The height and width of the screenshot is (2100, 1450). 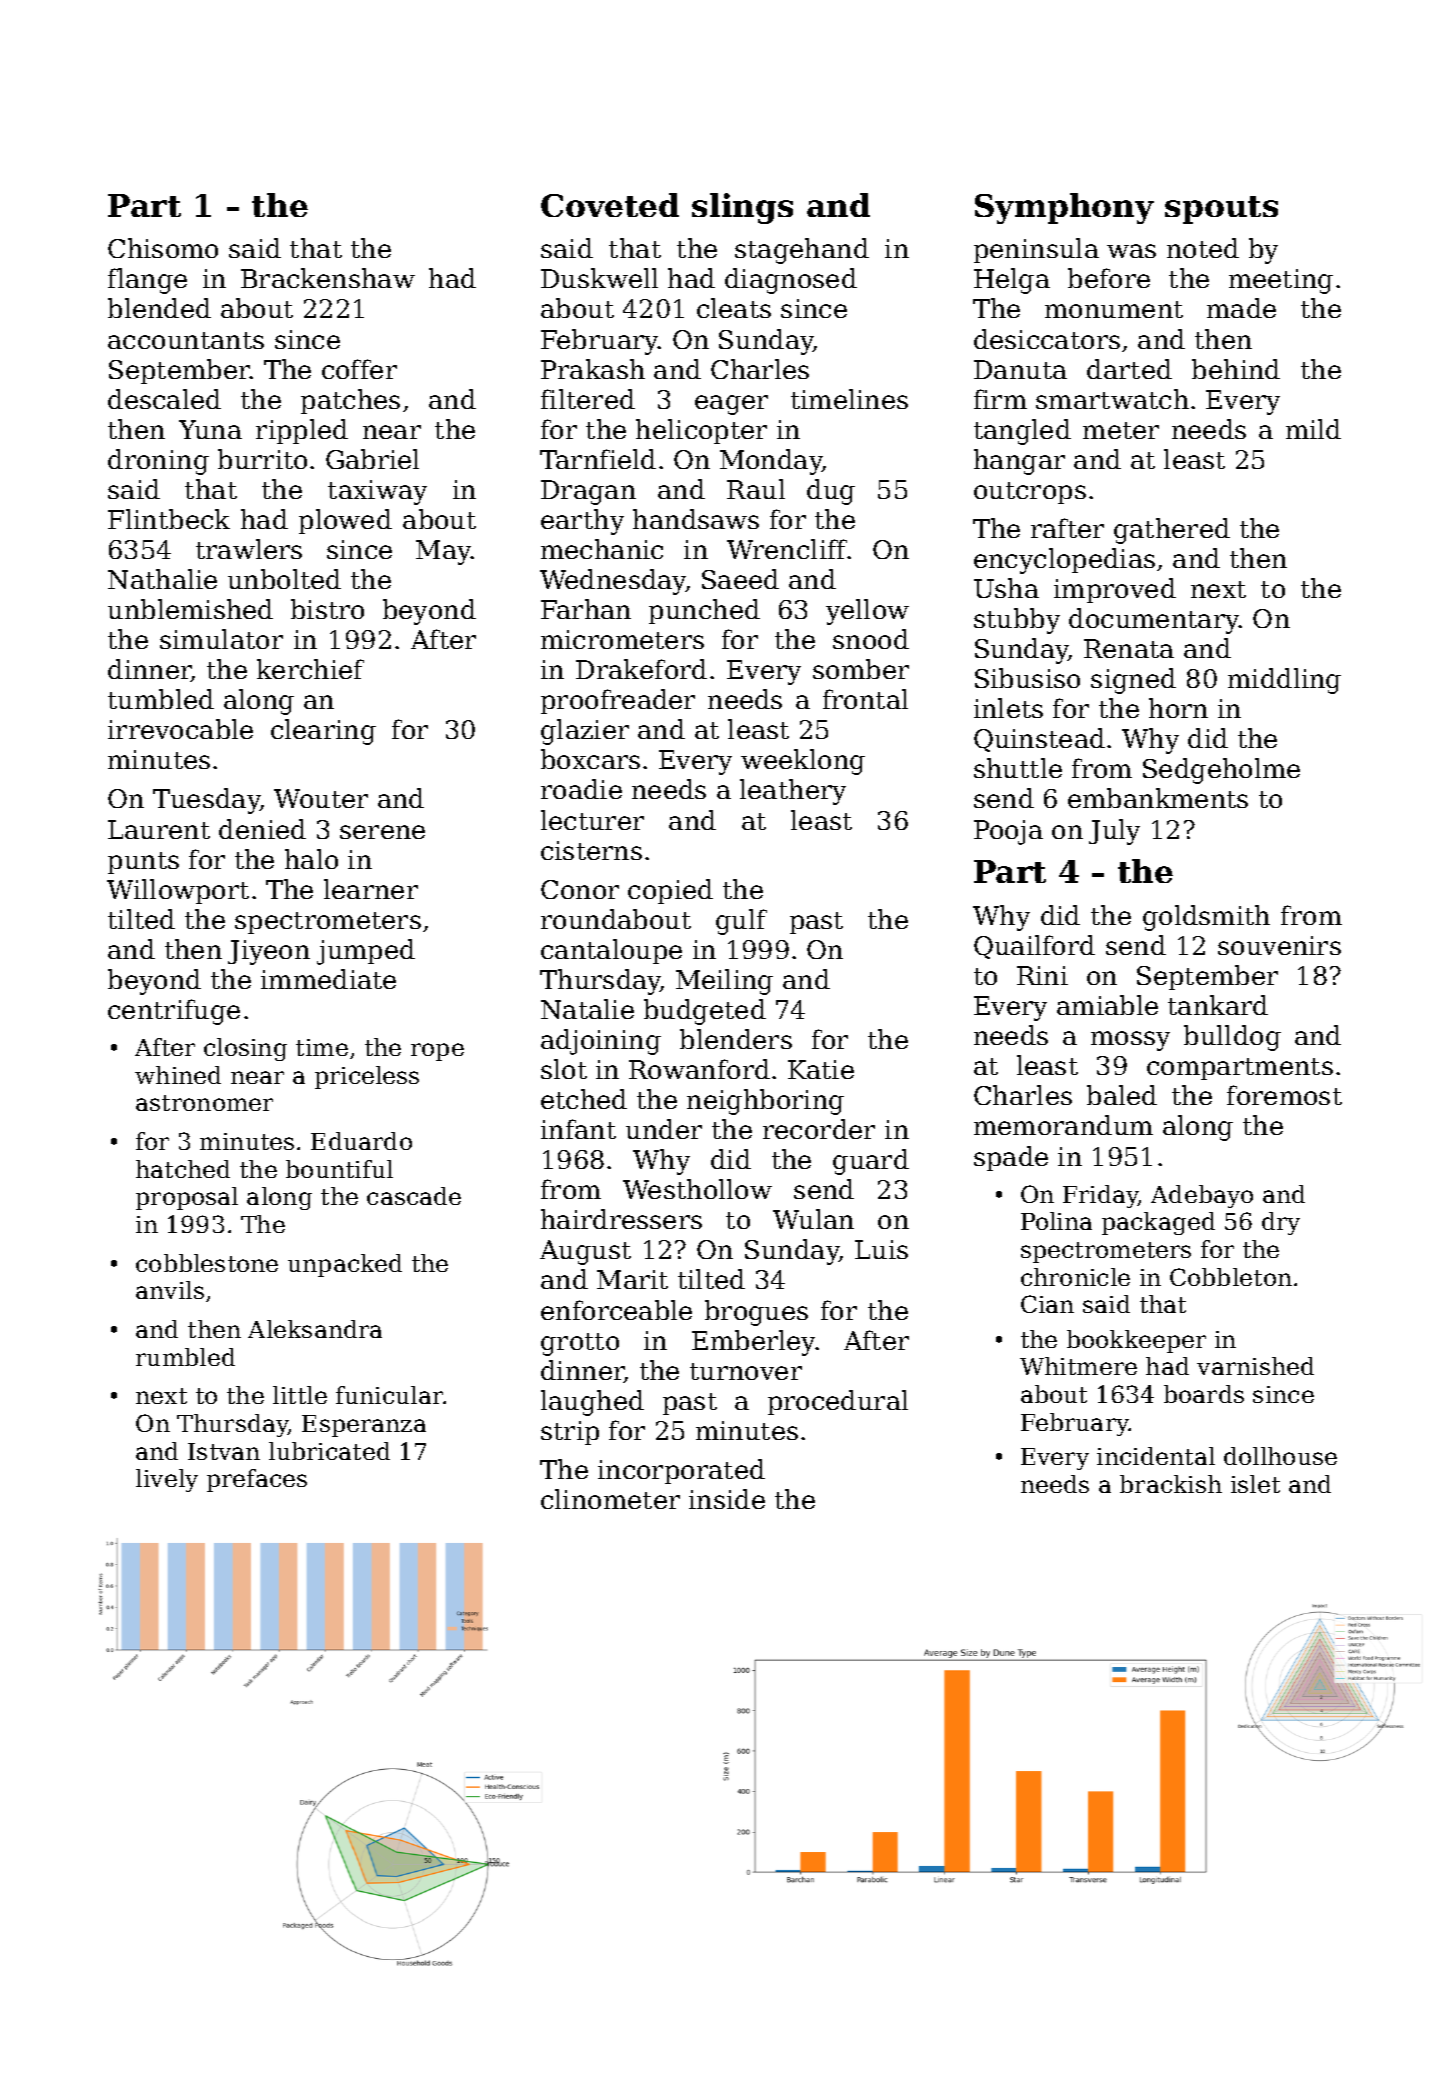 What do you see at coordinates (641, 669) in the screenshot?
I see `Drakeford` at bounding box center [641, 669].
